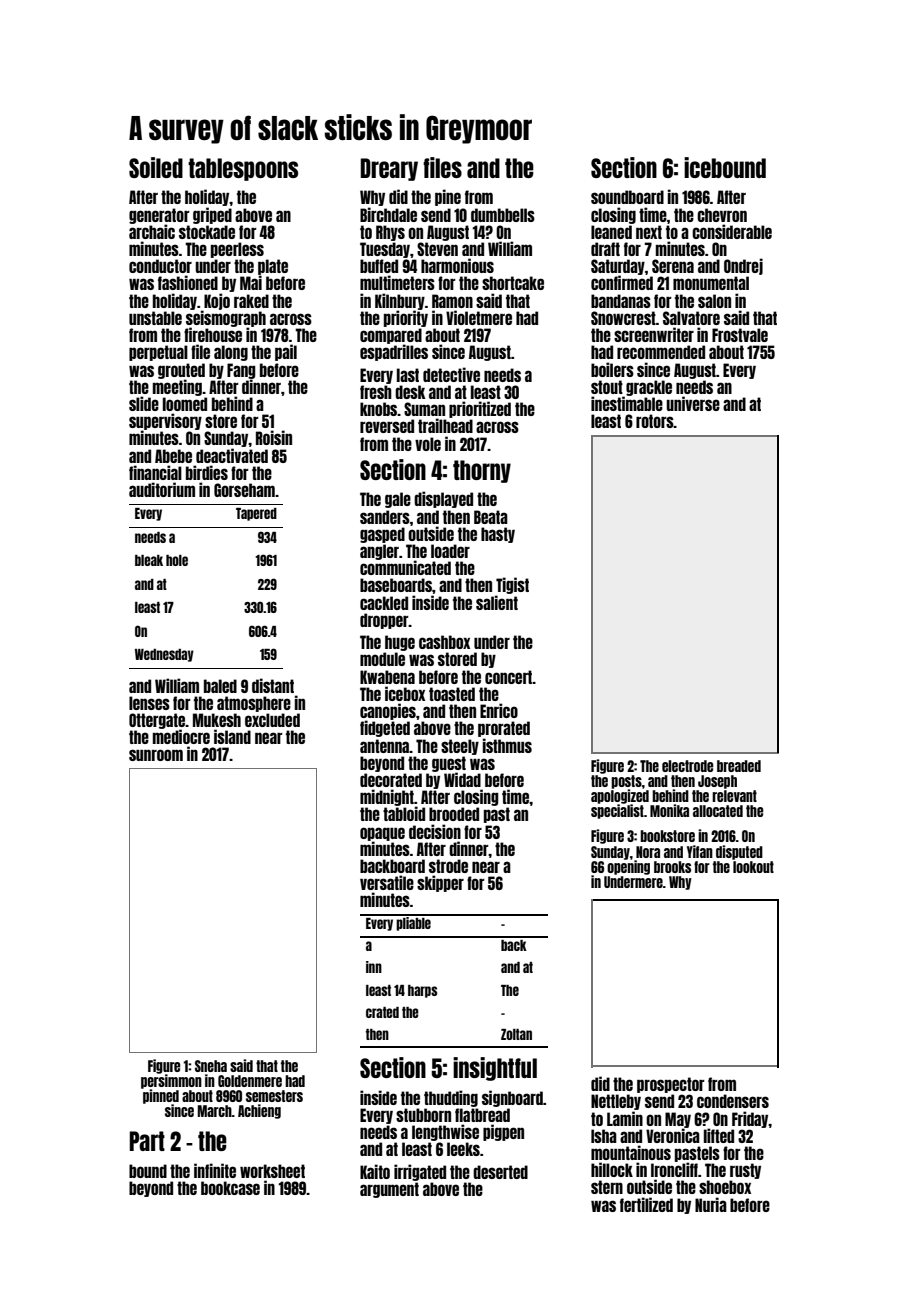  I want to click on opening, so click(628, 867).
